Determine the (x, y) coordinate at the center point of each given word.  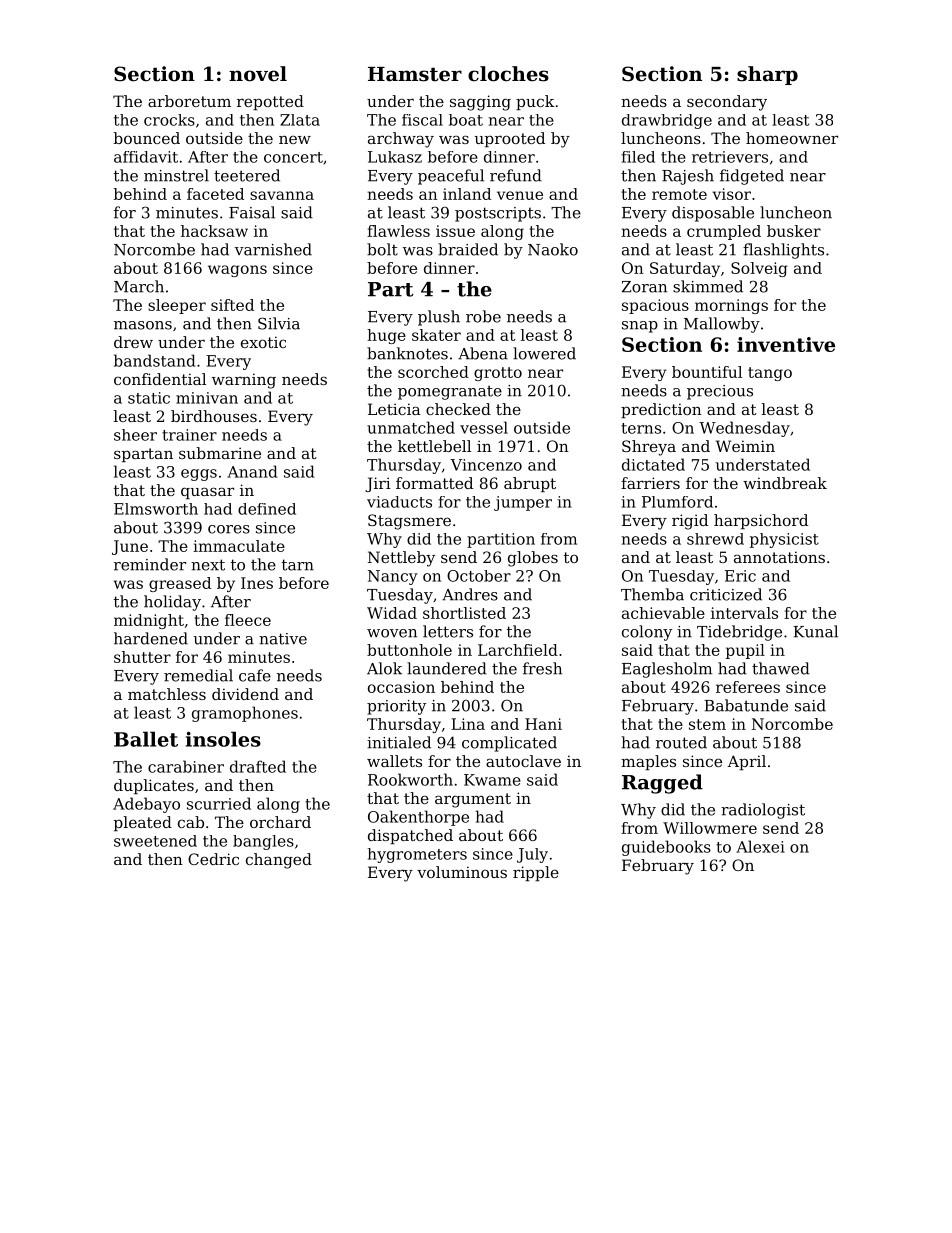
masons (143, 325)
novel (258, 74)
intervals (744, 613)
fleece (248, 620)
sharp (767, 75)
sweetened (155, 841)
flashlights (783, 251)
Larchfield (518, 650)
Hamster (415, 74)
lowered (544, 353)
